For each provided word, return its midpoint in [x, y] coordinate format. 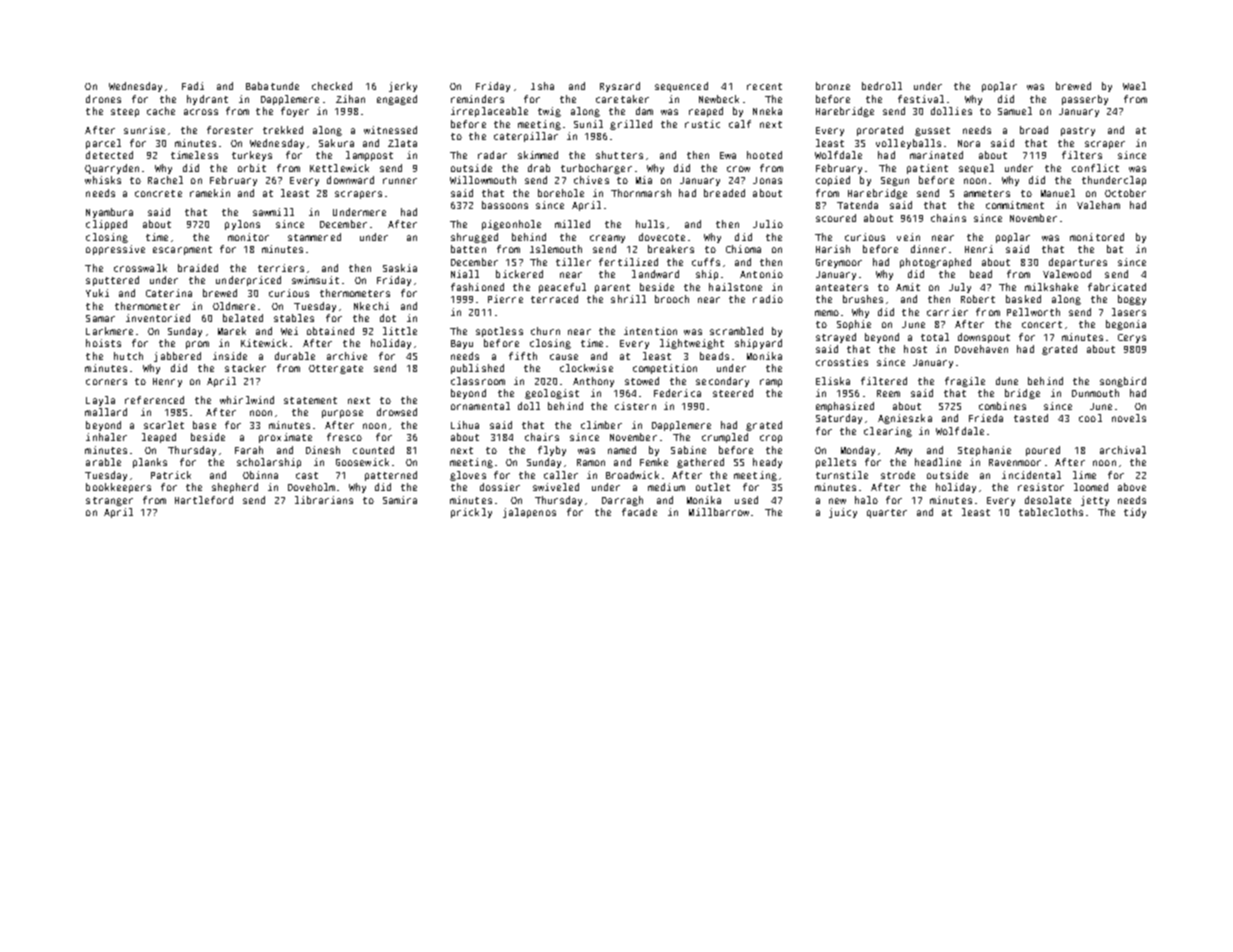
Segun [895, 181]
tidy [1135, 513]
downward [350, 180]
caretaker [622, 99]
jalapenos [529, 513]
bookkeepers [118, 488]
